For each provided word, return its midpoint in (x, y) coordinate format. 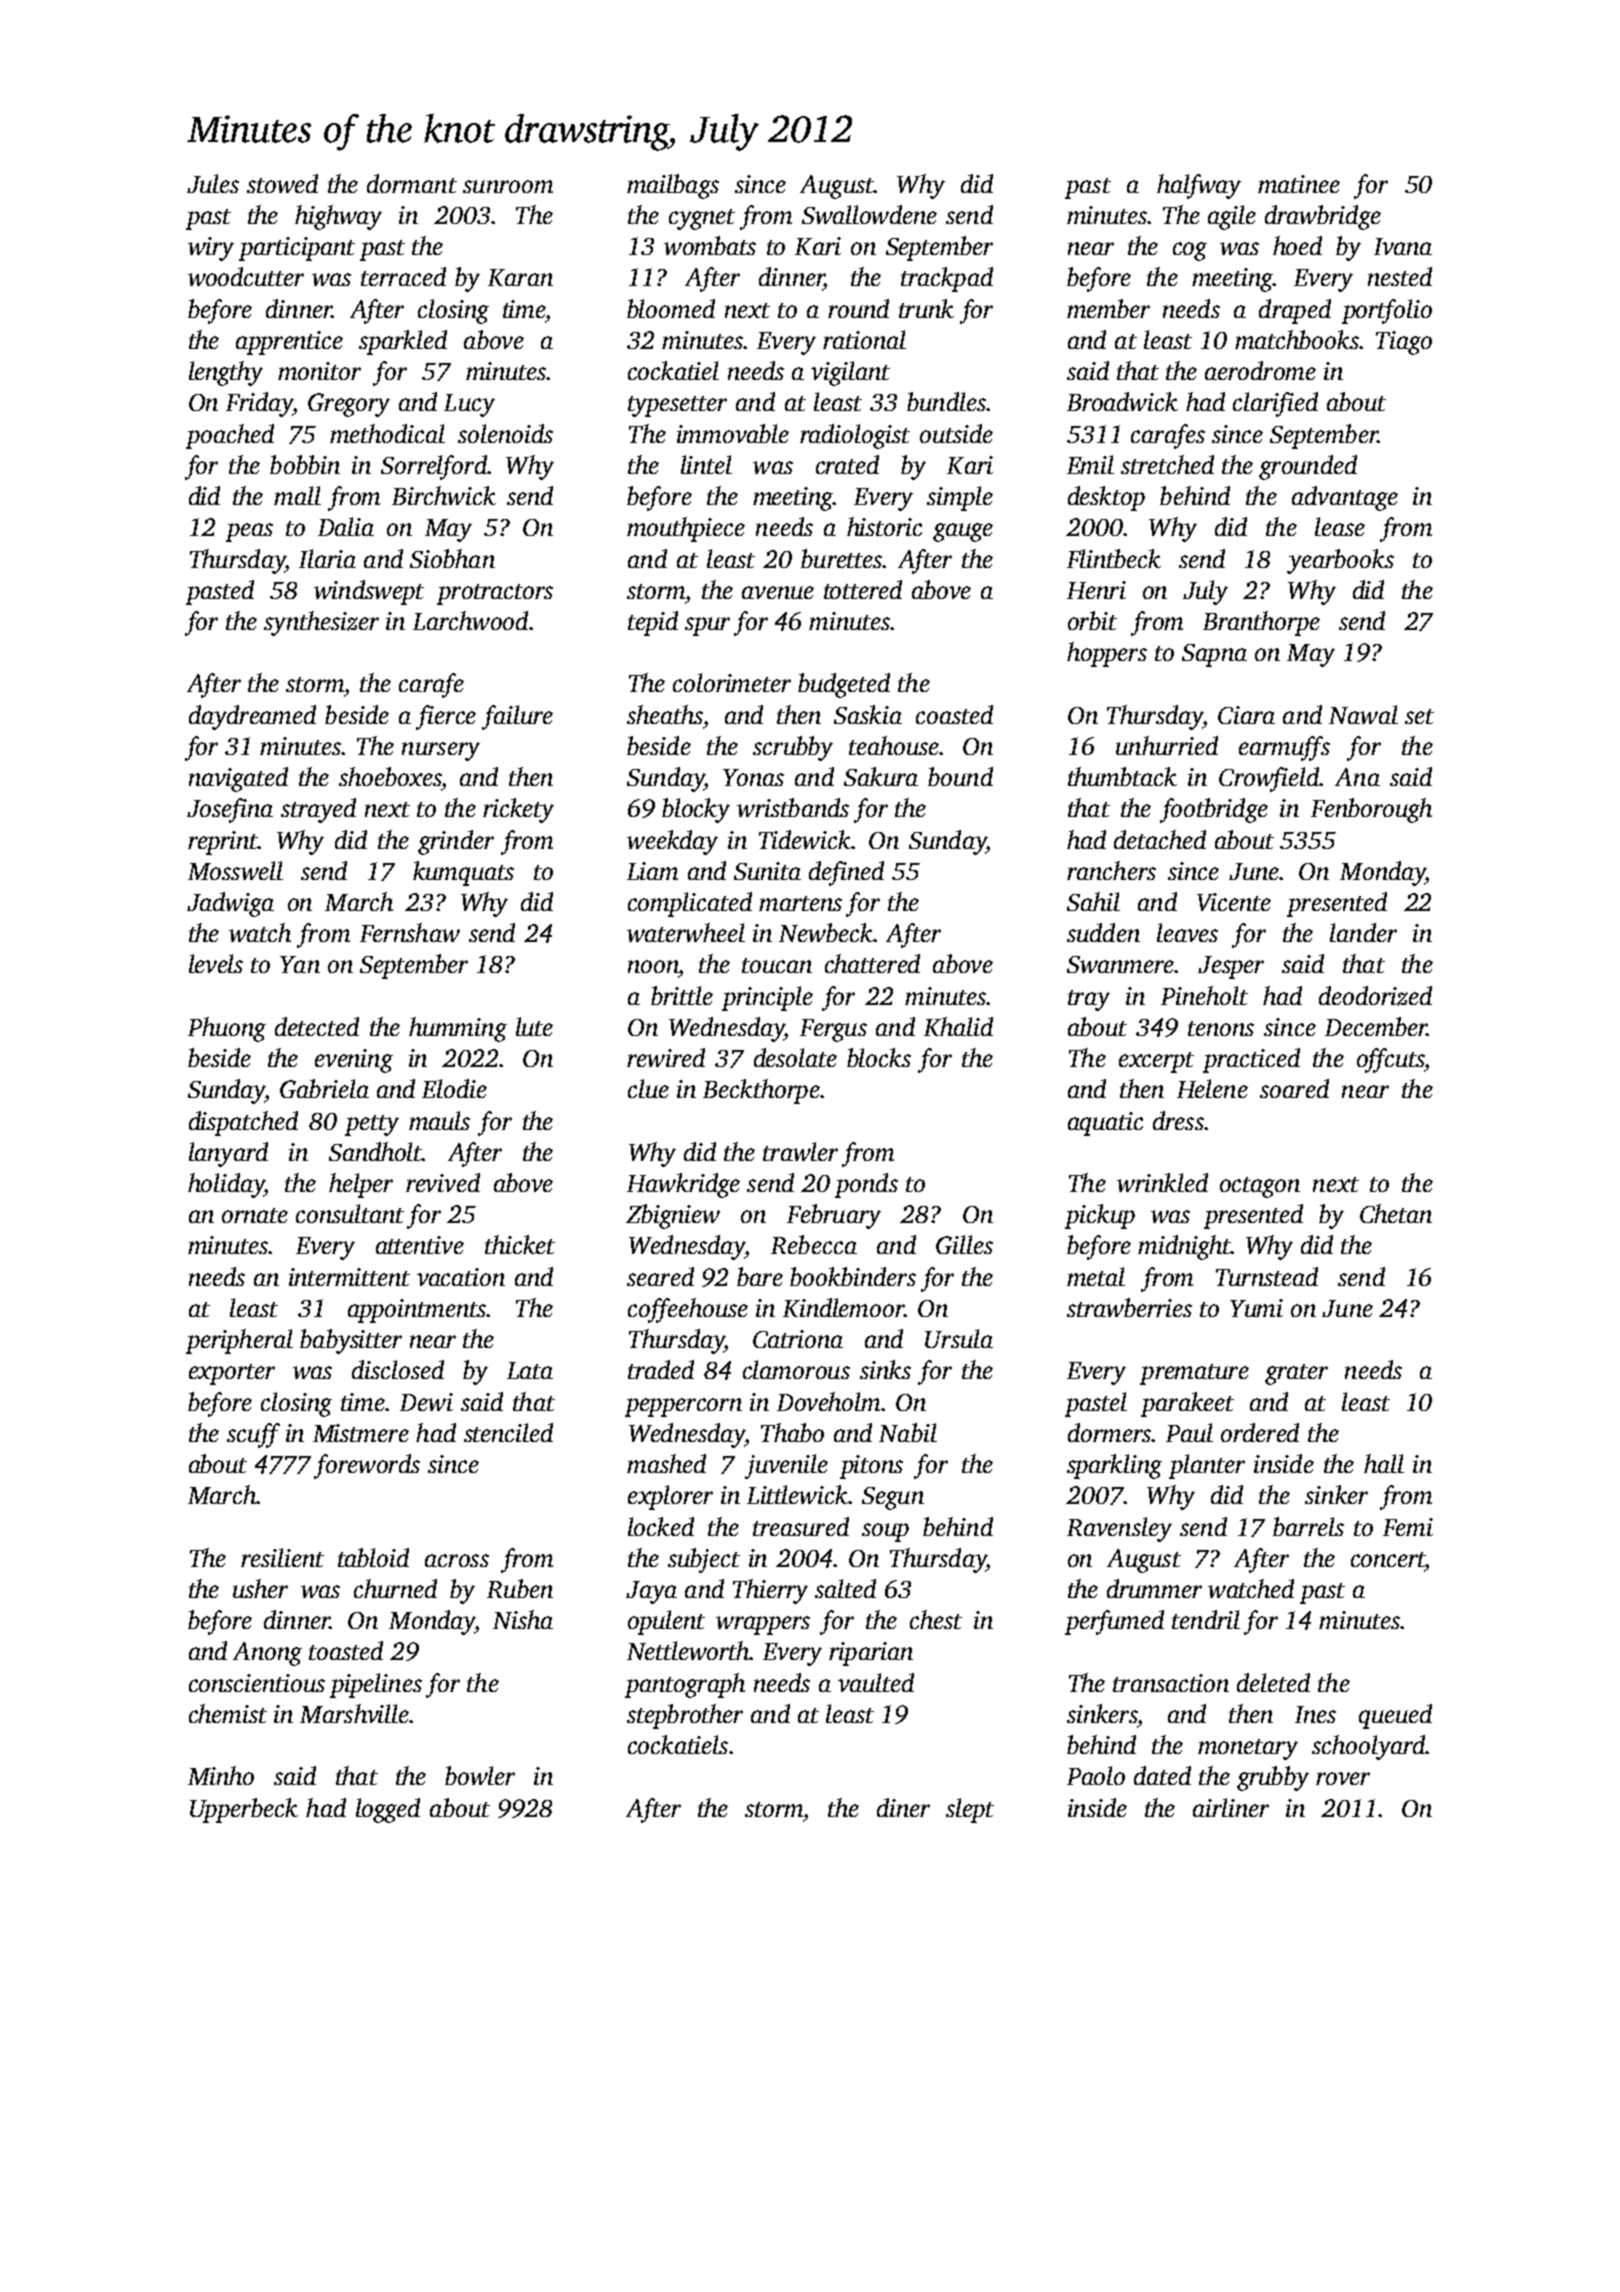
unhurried (1167, 745)
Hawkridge (683, 1185)
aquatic (1105, 1124)
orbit (1092, 620)
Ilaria (327, 558)
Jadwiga (230, 904)
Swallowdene (869, 214)
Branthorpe (1261, 623)
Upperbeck (244, 1810)
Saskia (868, 714)
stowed (282, 183)
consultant (350, 1213)
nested (1400, 276)
